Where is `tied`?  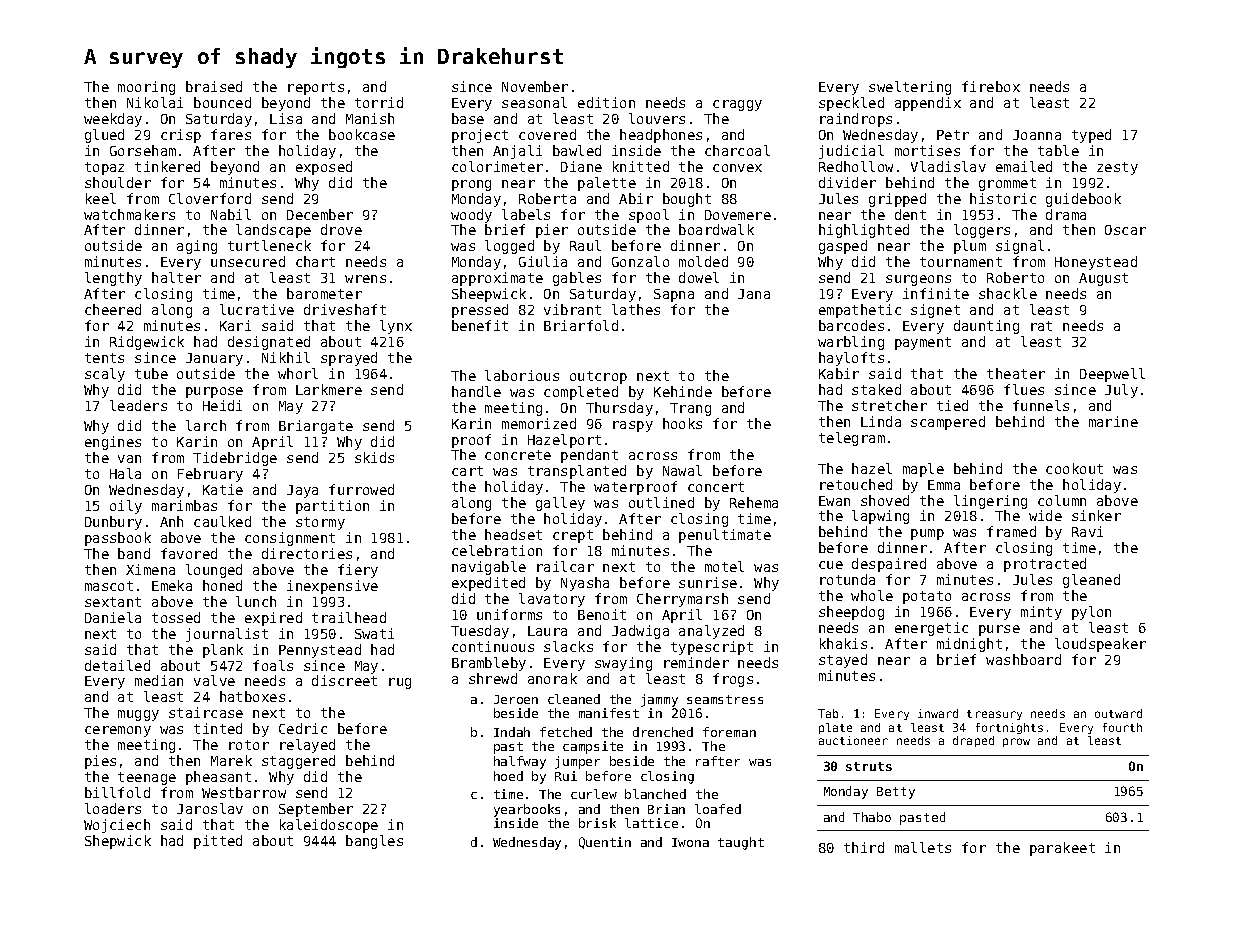 tied is located at coordinates (952, 405).
